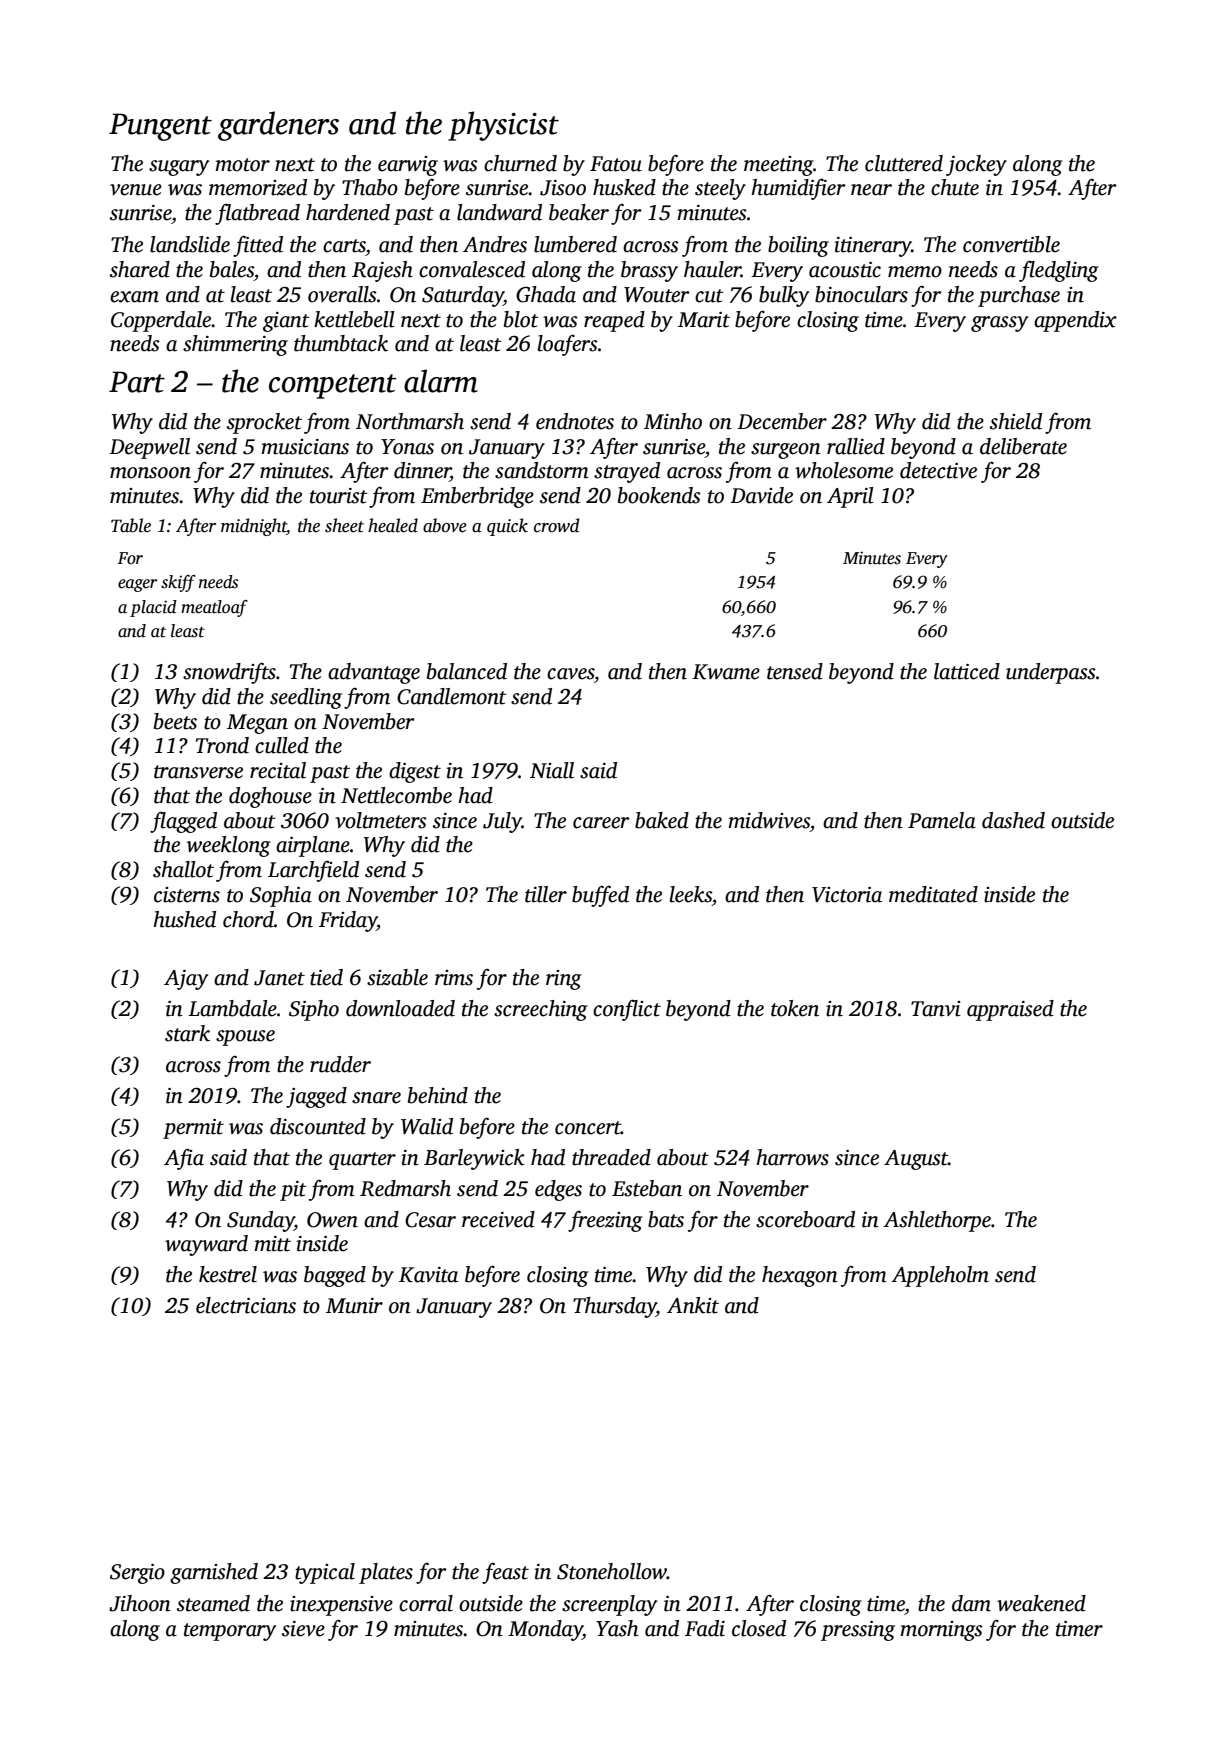  What do you see at coordinates (904, 163) in the screenshot?
I see `cluttered` at bounding box center [904, 163].
